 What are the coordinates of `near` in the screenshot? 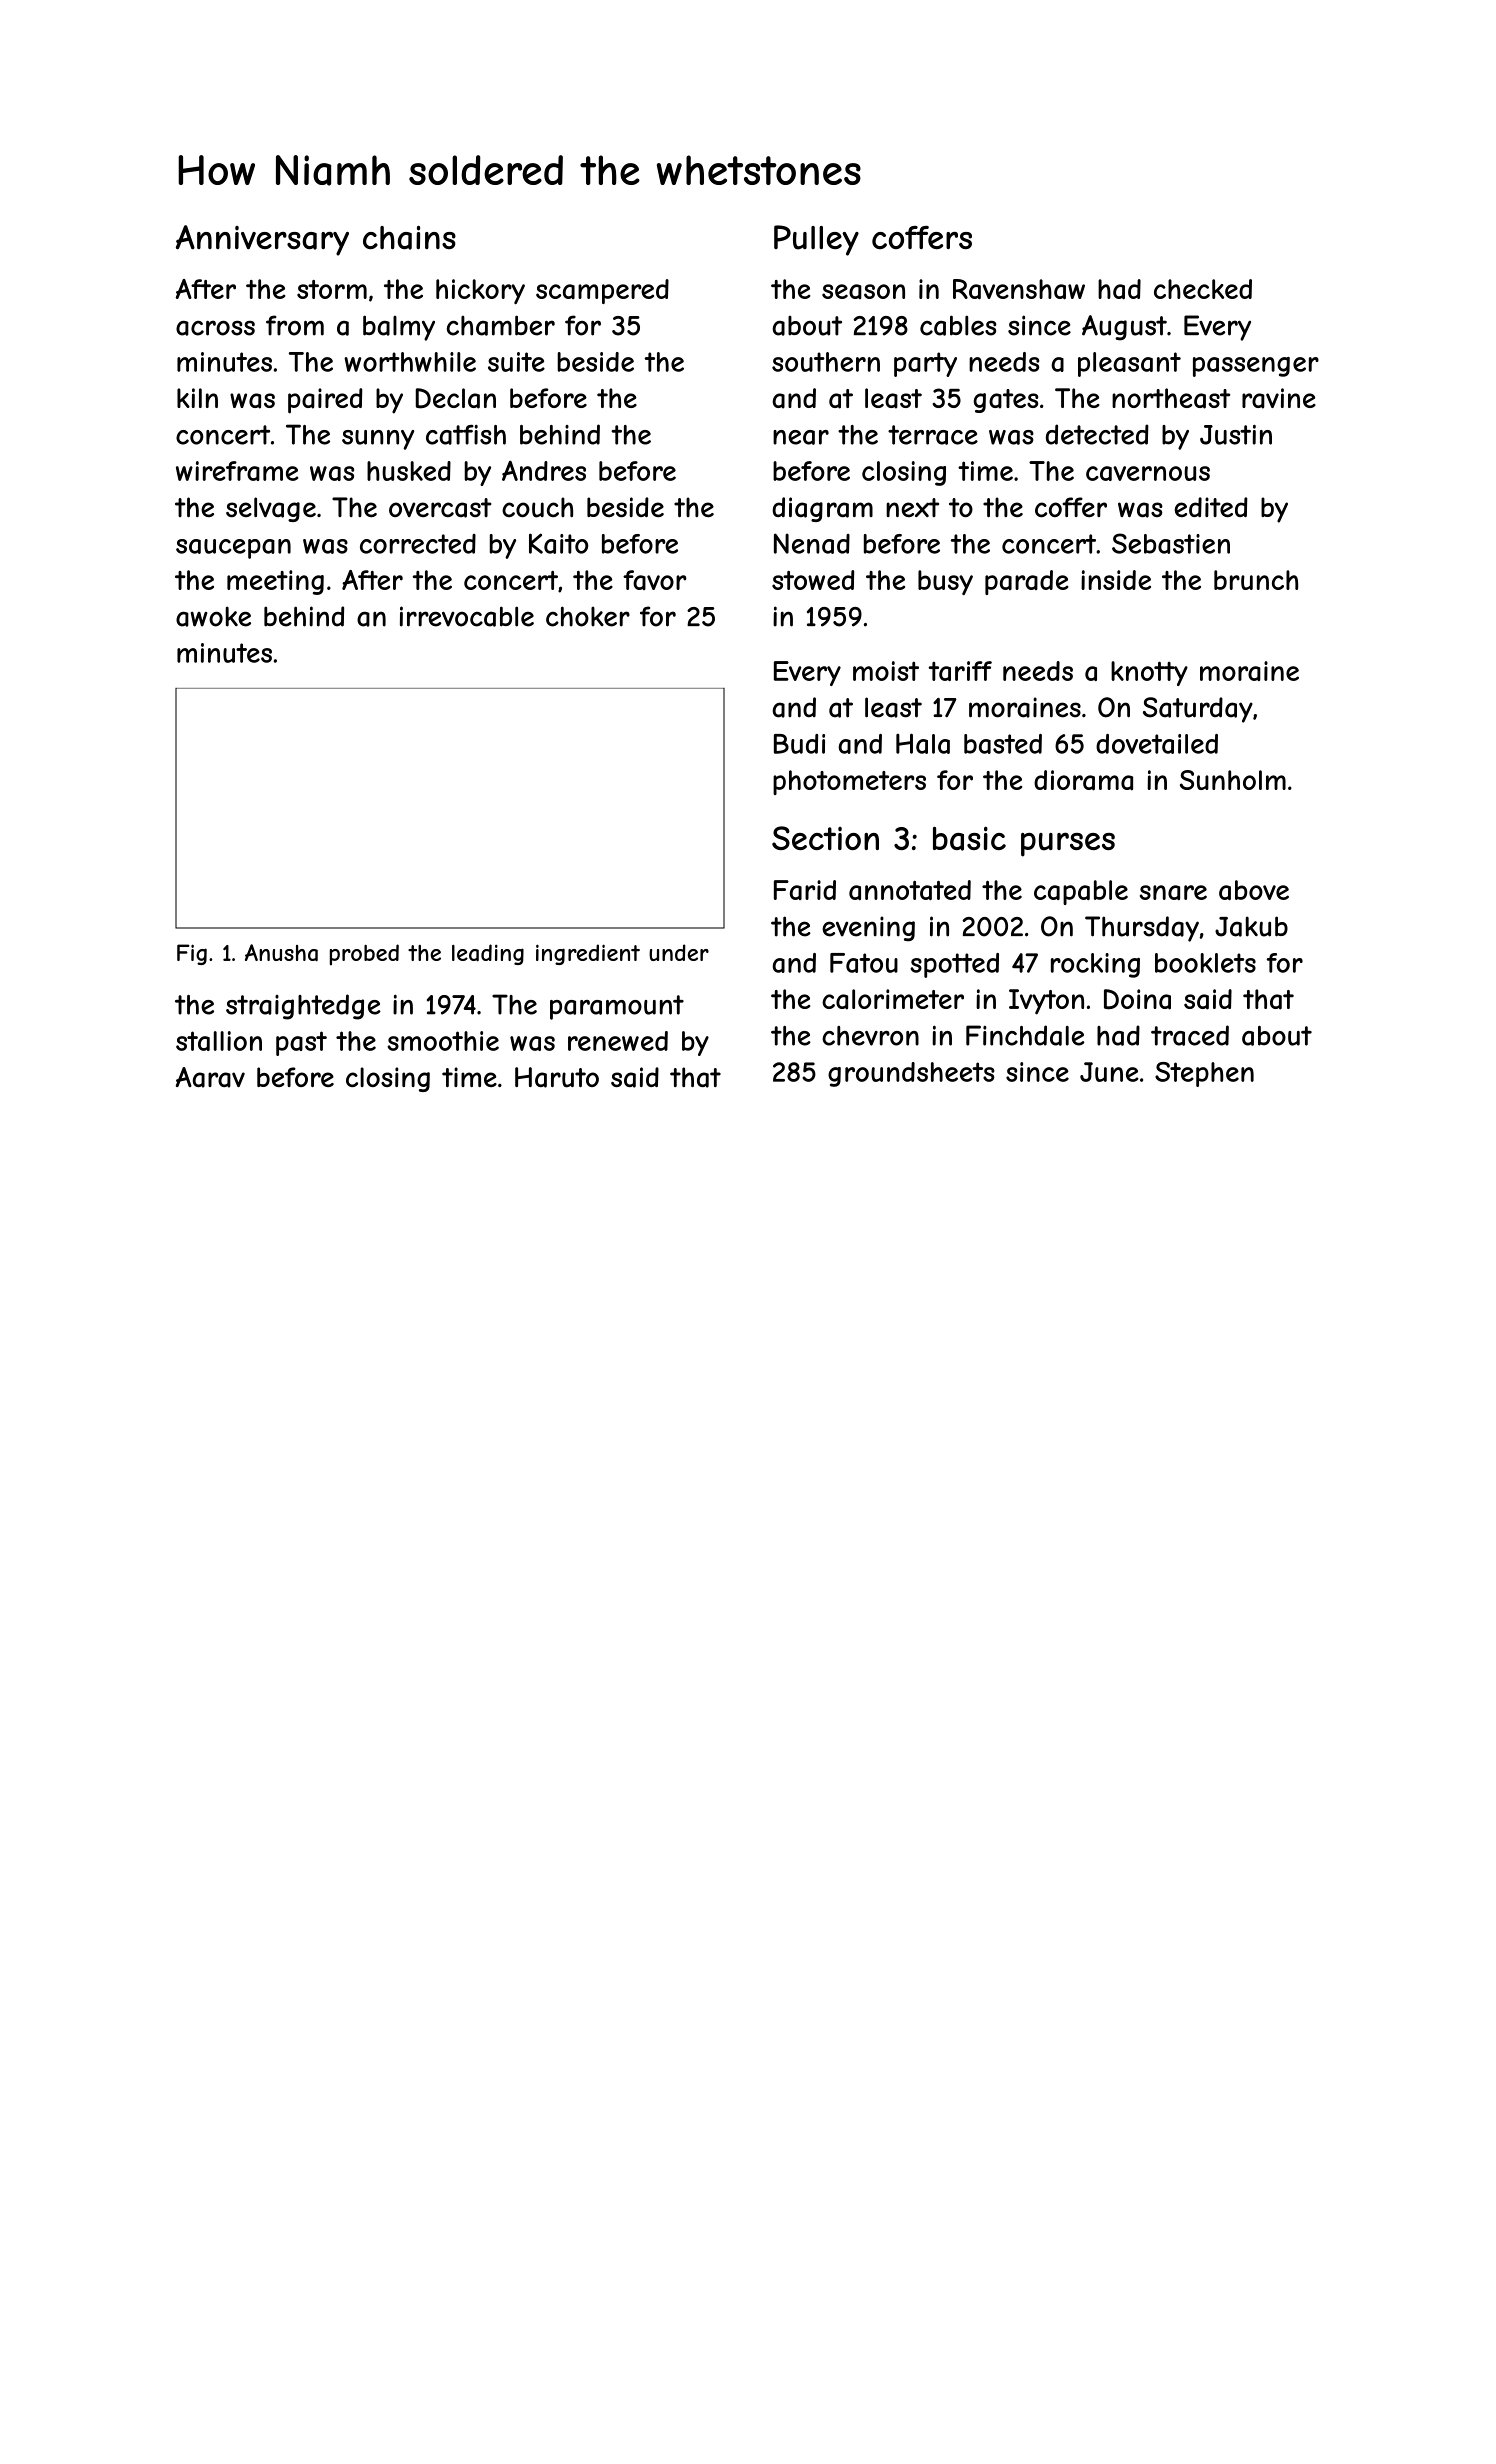 It's located at (801, 437).
